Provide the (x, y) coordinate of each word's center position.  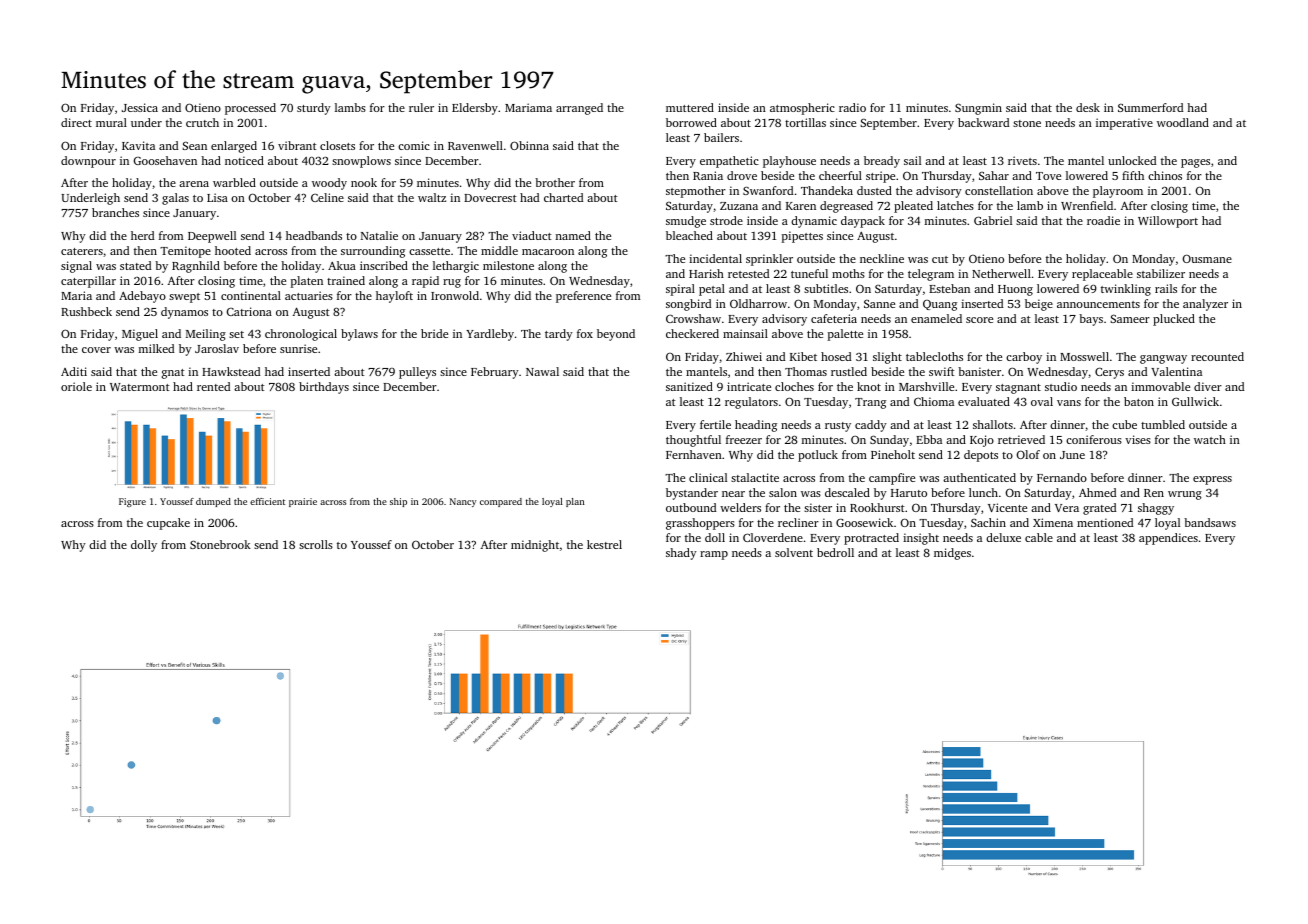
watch (1210, 439)
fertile (715, 424)
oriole (76, 386)
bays (1091, 320)
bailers (721, 137)
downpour (88, 162)
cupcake (168, 524)
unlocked (1132, 160)
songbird (688, 305)
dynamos (184, 313)
